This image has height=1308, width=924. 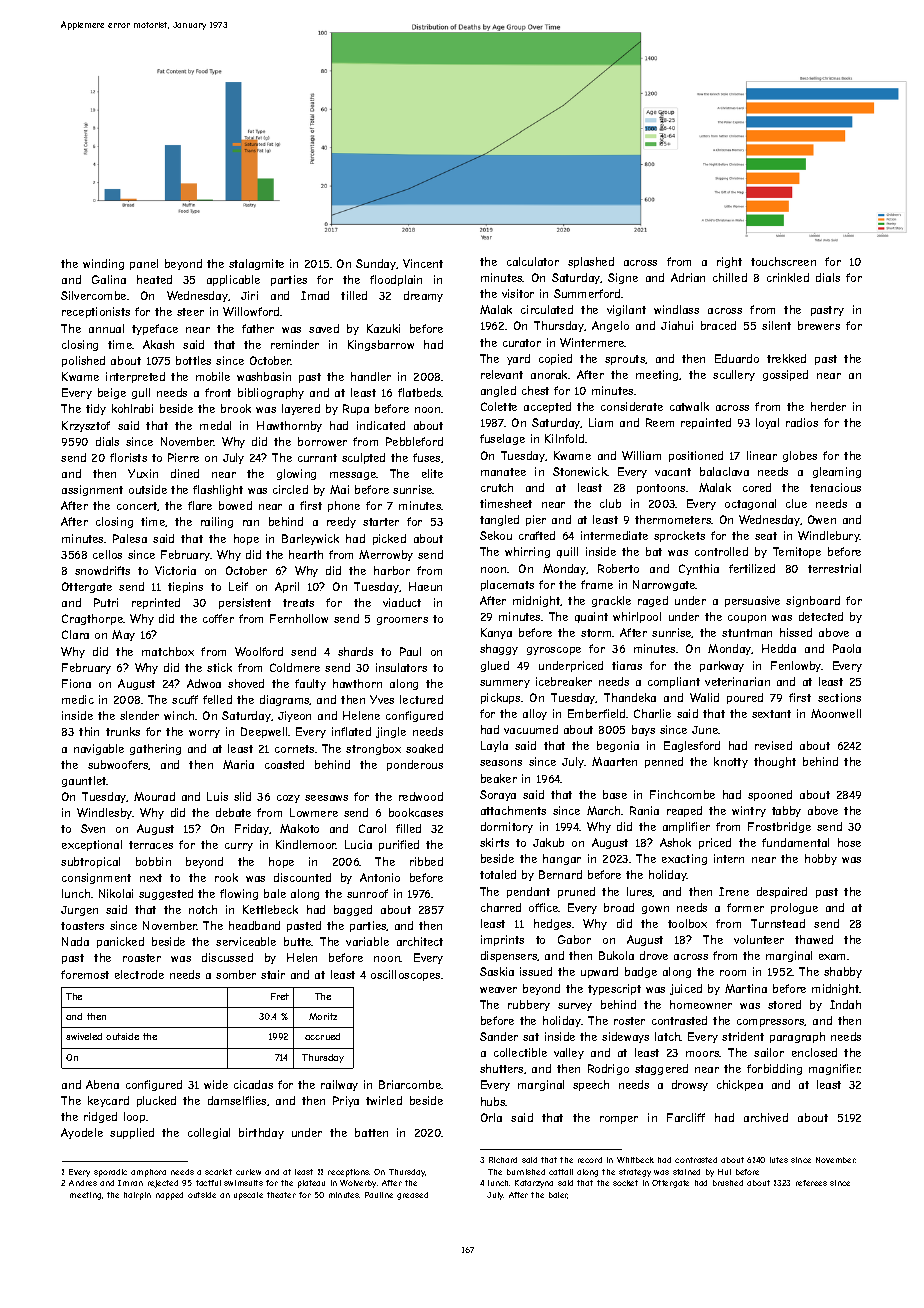 What do you see at coordinates (412, 1196) in the image?
I see `greased` at bounding box center [412, 1196].
